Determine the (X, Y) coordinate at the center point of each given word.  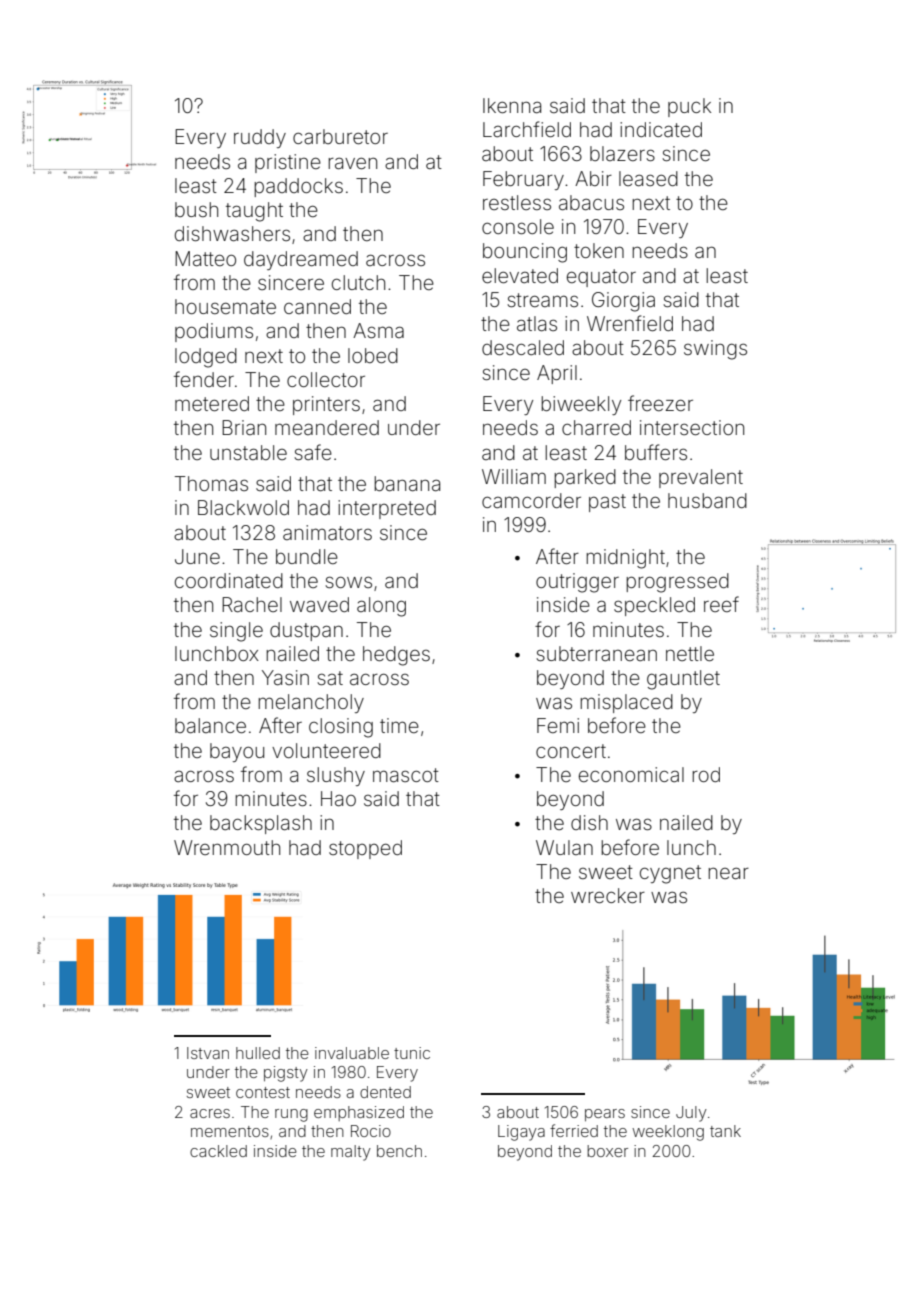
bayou (237, 752)
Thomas (211, 483)
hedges (396, 656)
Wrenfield (630, 323)
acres (210, 1113)
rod (706, 774)
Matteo (205, 258)
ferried (574, 1130)
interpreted (387, 509)
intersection (692, 427)
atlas (537, 323)
